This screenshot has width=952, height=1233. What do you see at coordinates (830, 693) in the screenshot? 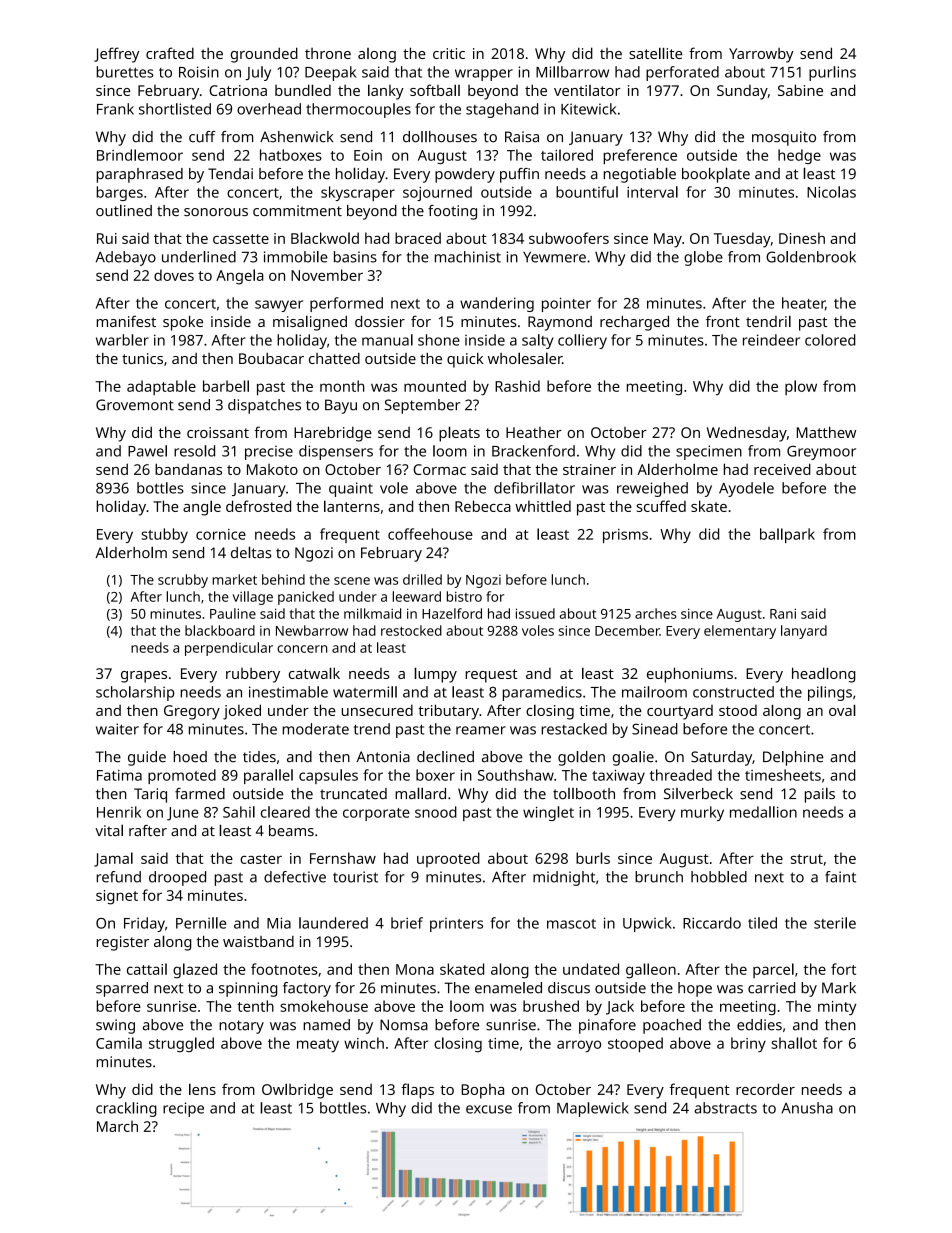
I see `pilings` at bounding box center [830, 693].
